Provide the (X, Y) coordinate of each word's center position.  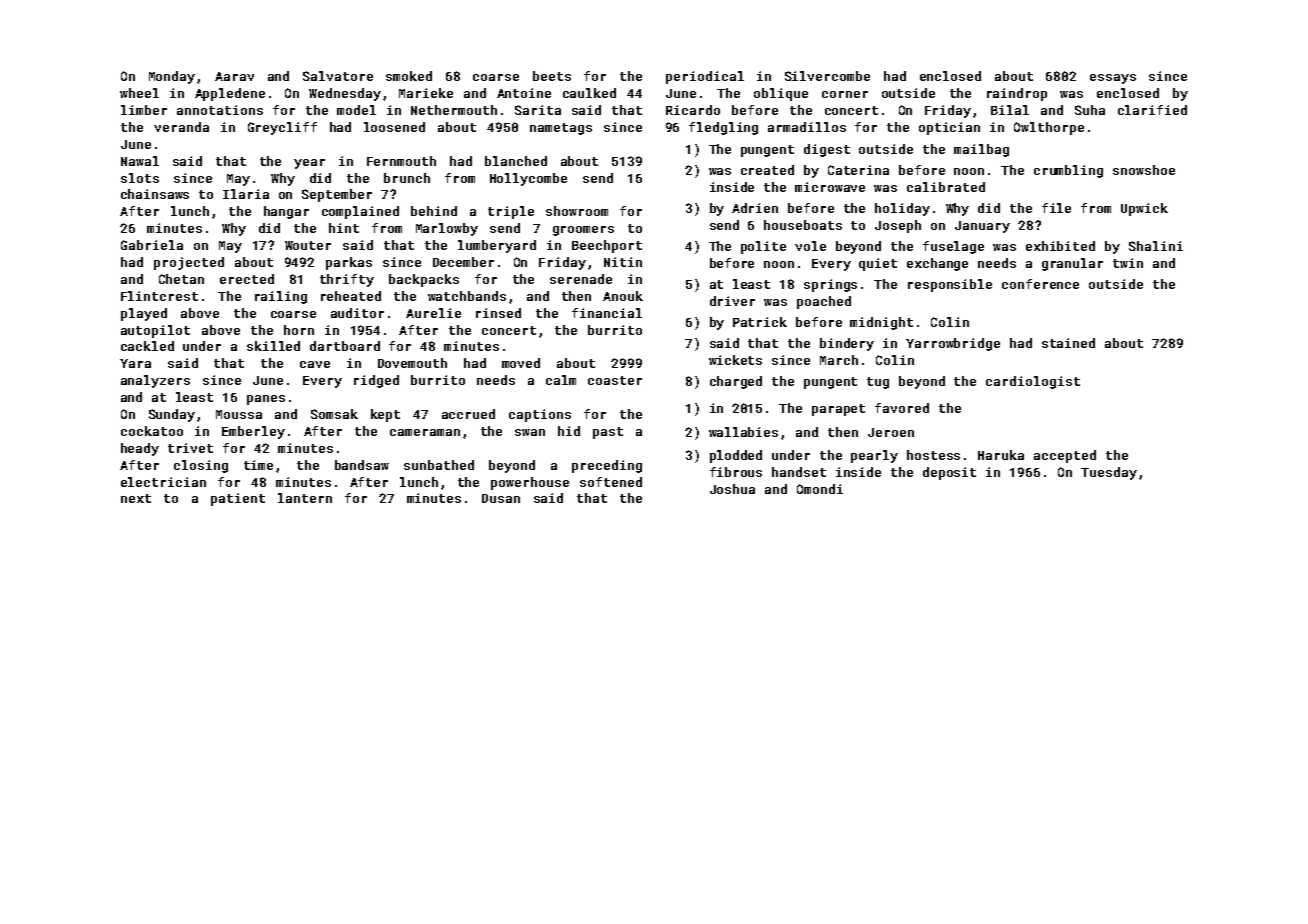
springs (830, 285)
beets (552, 76)
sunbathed (439, 465)
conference (1040, 284)
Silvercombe (827, 76)
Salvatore (338, 76)
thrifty (347, 280)
